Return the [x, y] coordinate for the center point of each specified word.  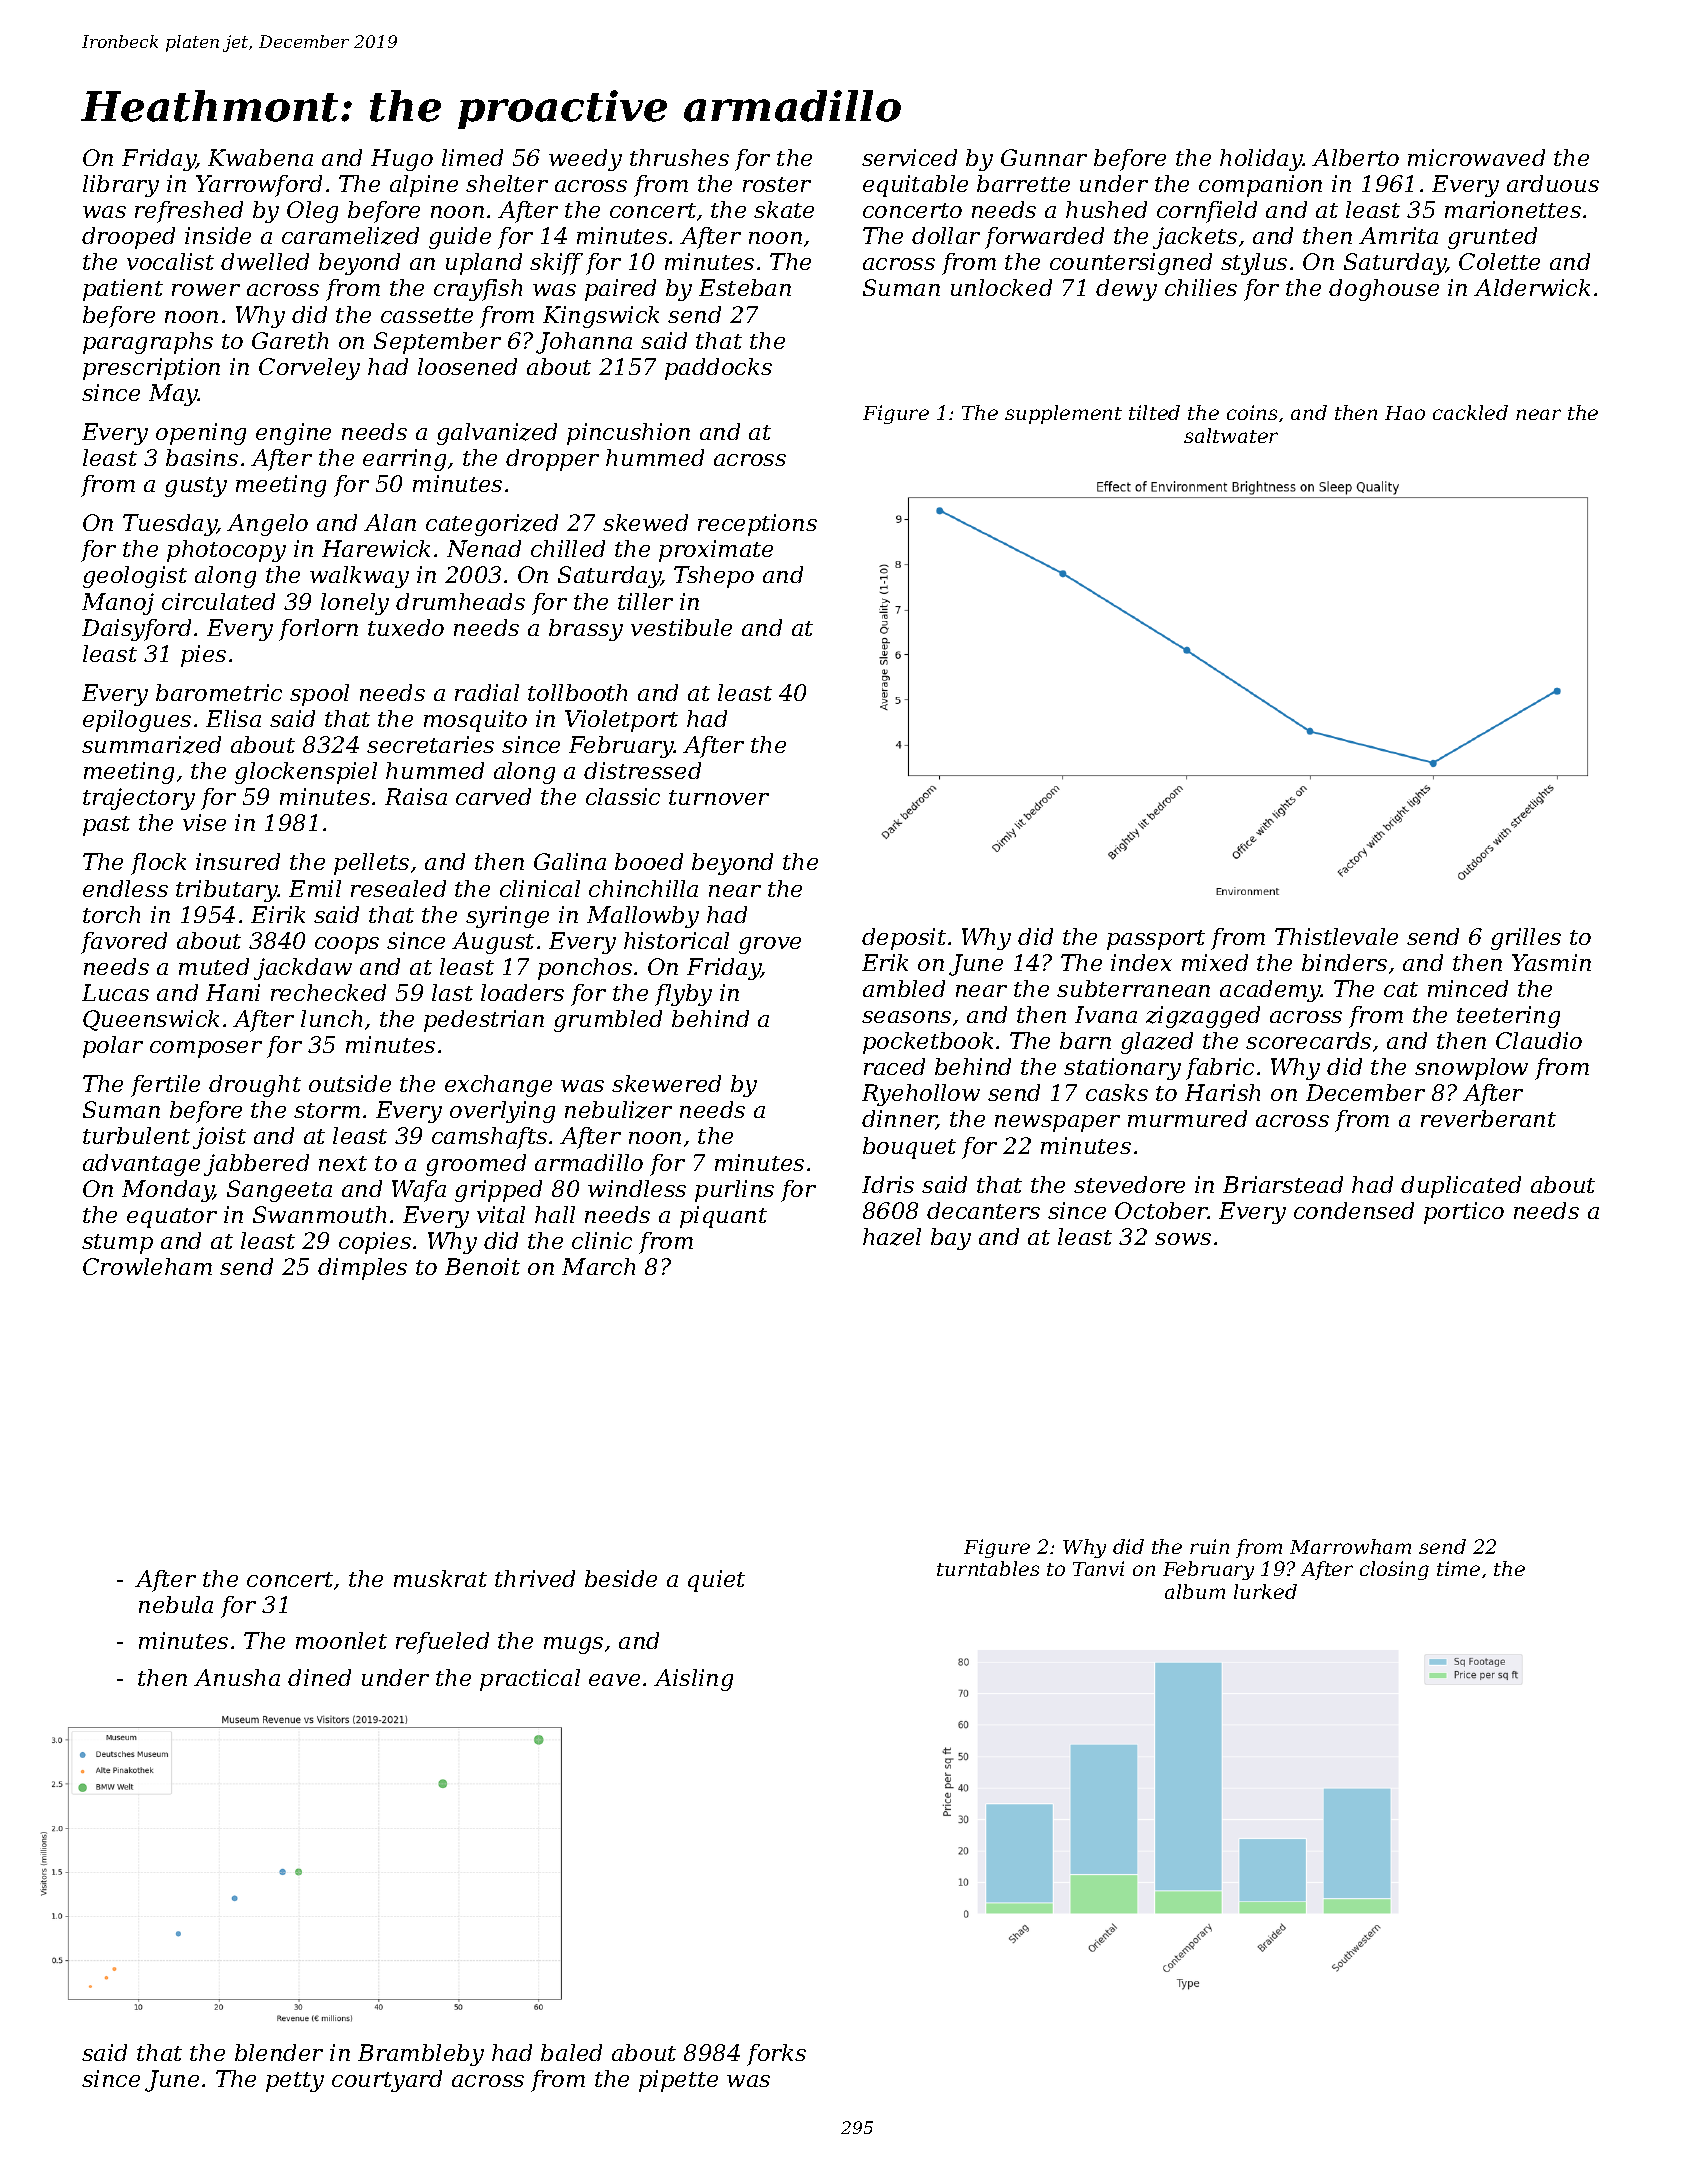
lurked [1265, 1591]
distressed [642, 770]
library [121, 186]
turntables [988, 1568]
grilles [1526, 939]
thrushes [679, 157]
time [1458, 1568]
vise [204, 822]
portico [1464, 1213]
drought [255, 1086]
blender [279, 2052]
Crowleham [147, 1266]
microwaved [1476, 157]
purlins [734, 1191]
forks [776, 2055]
